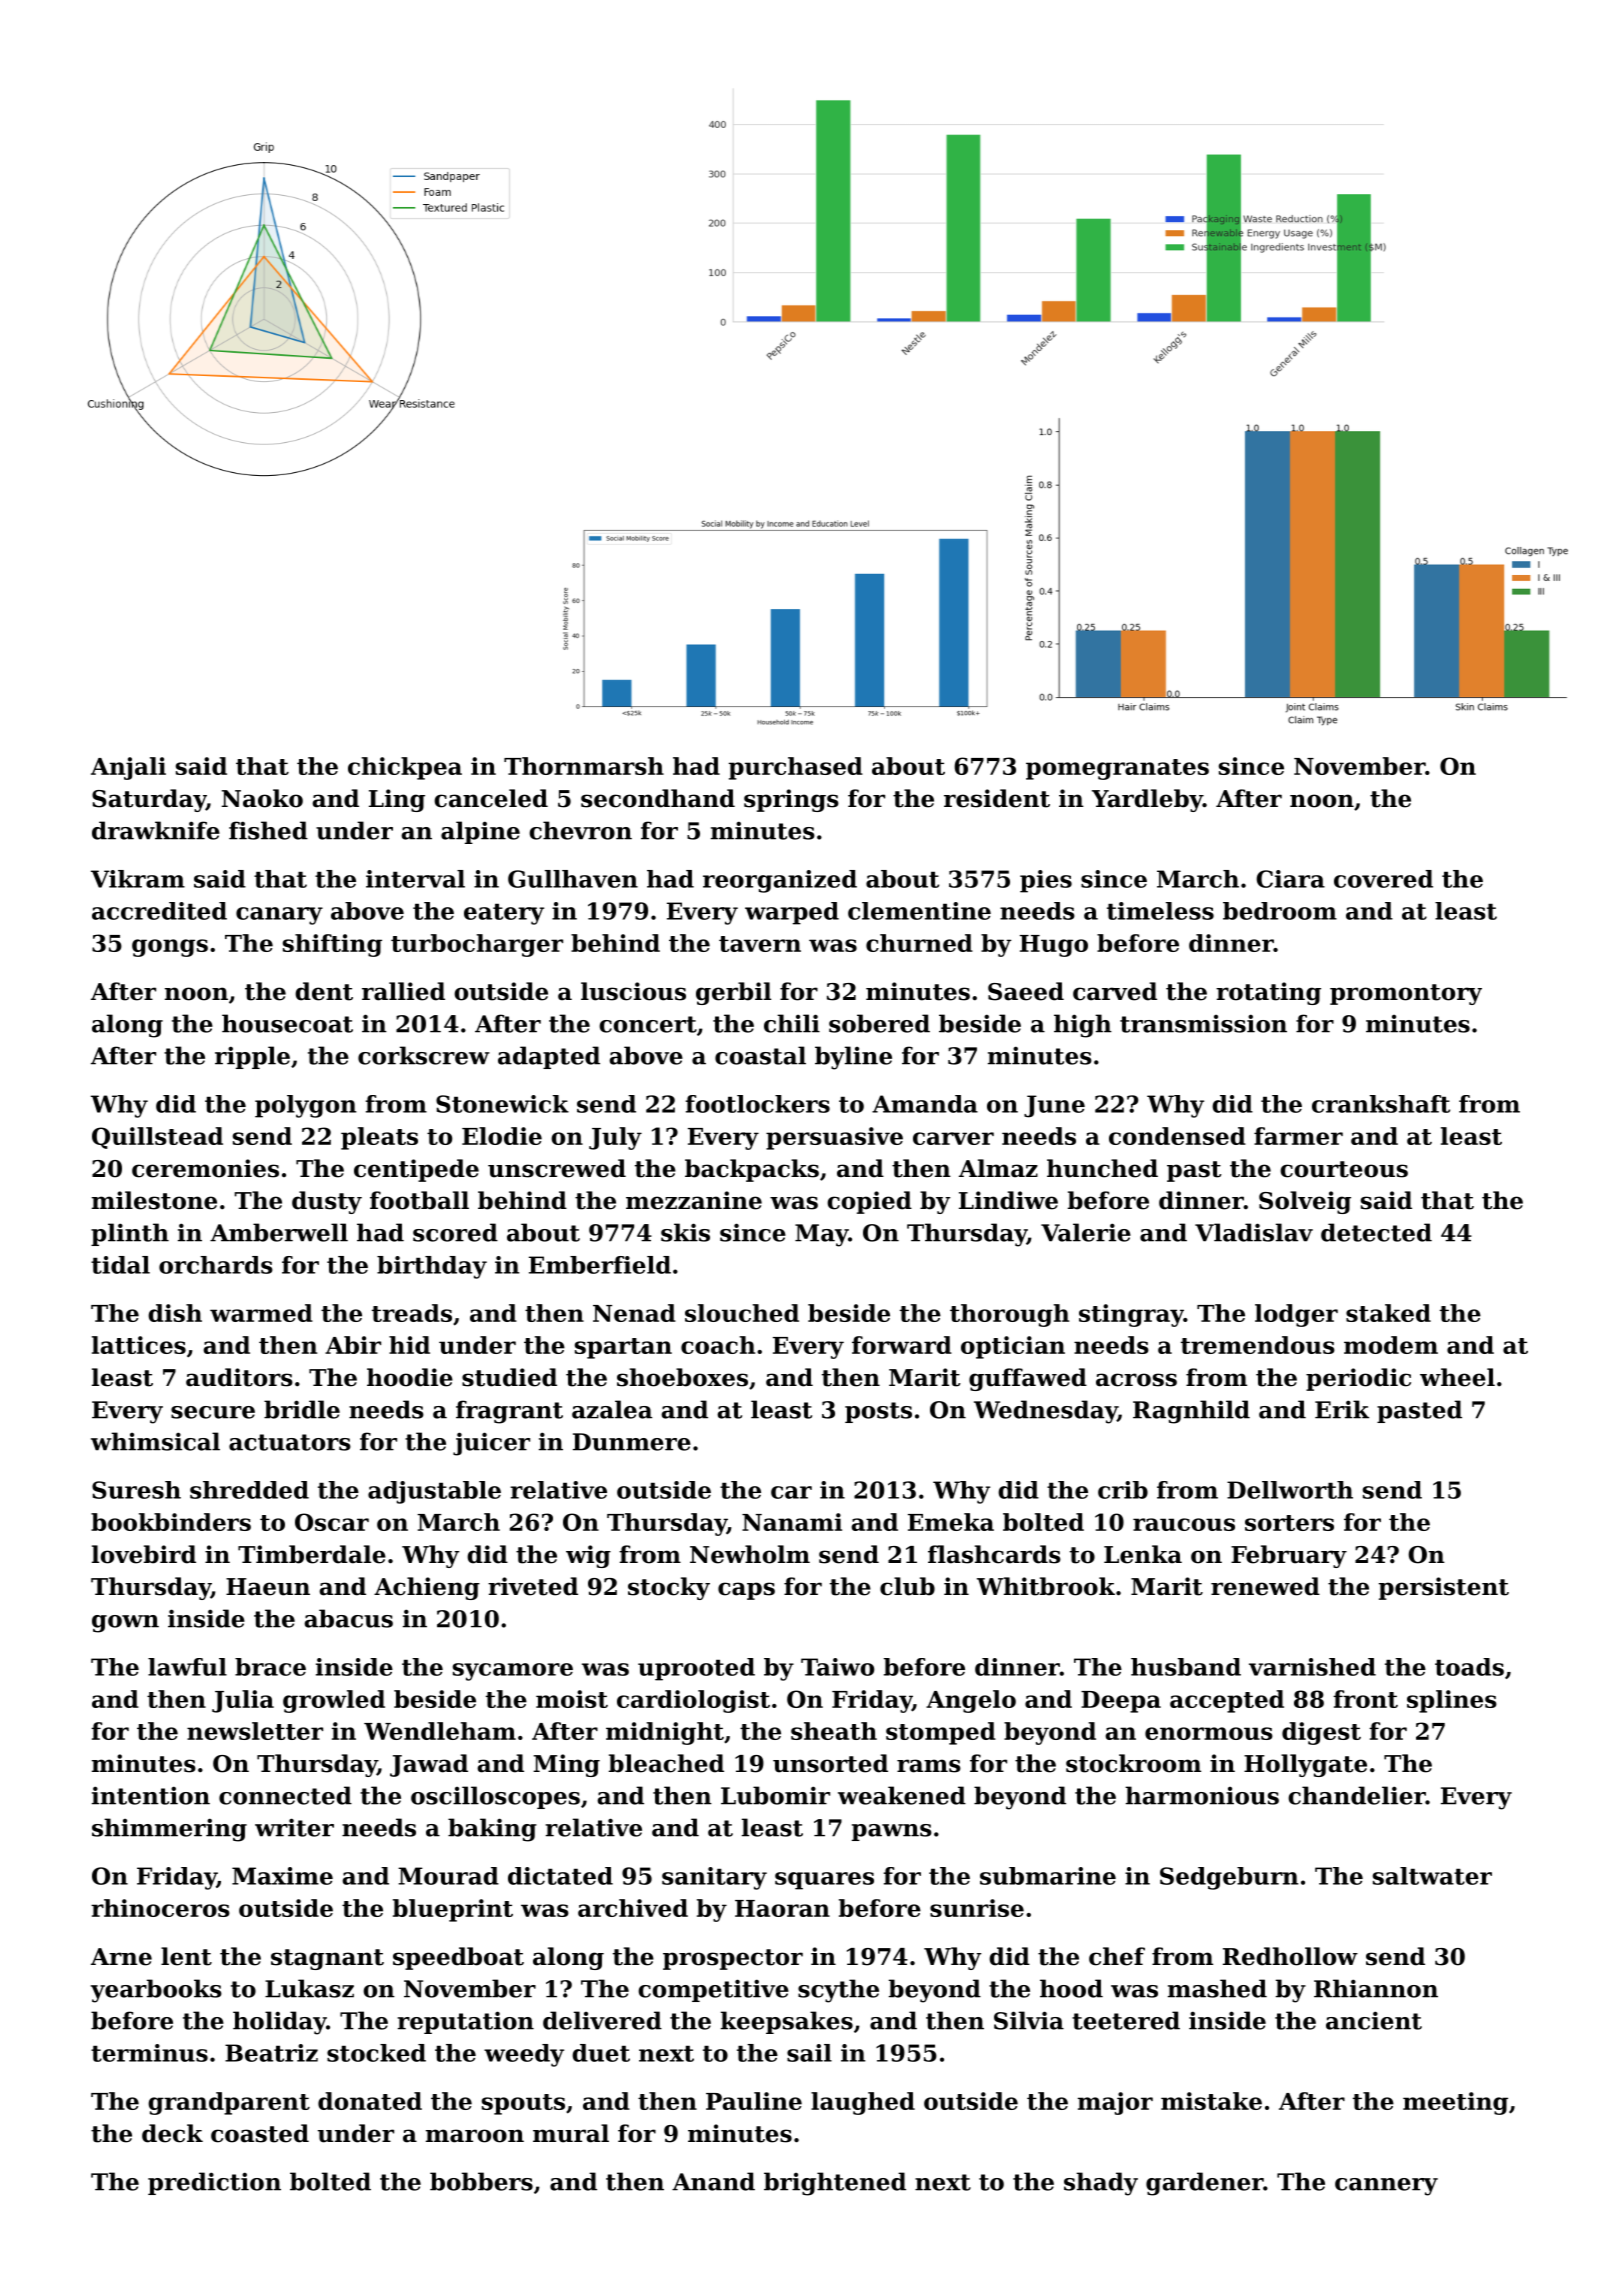  What do you see at coordinates (1046, 1586) in the image?
I see `Whitbrook` at bounding box center [1046, 1586].
